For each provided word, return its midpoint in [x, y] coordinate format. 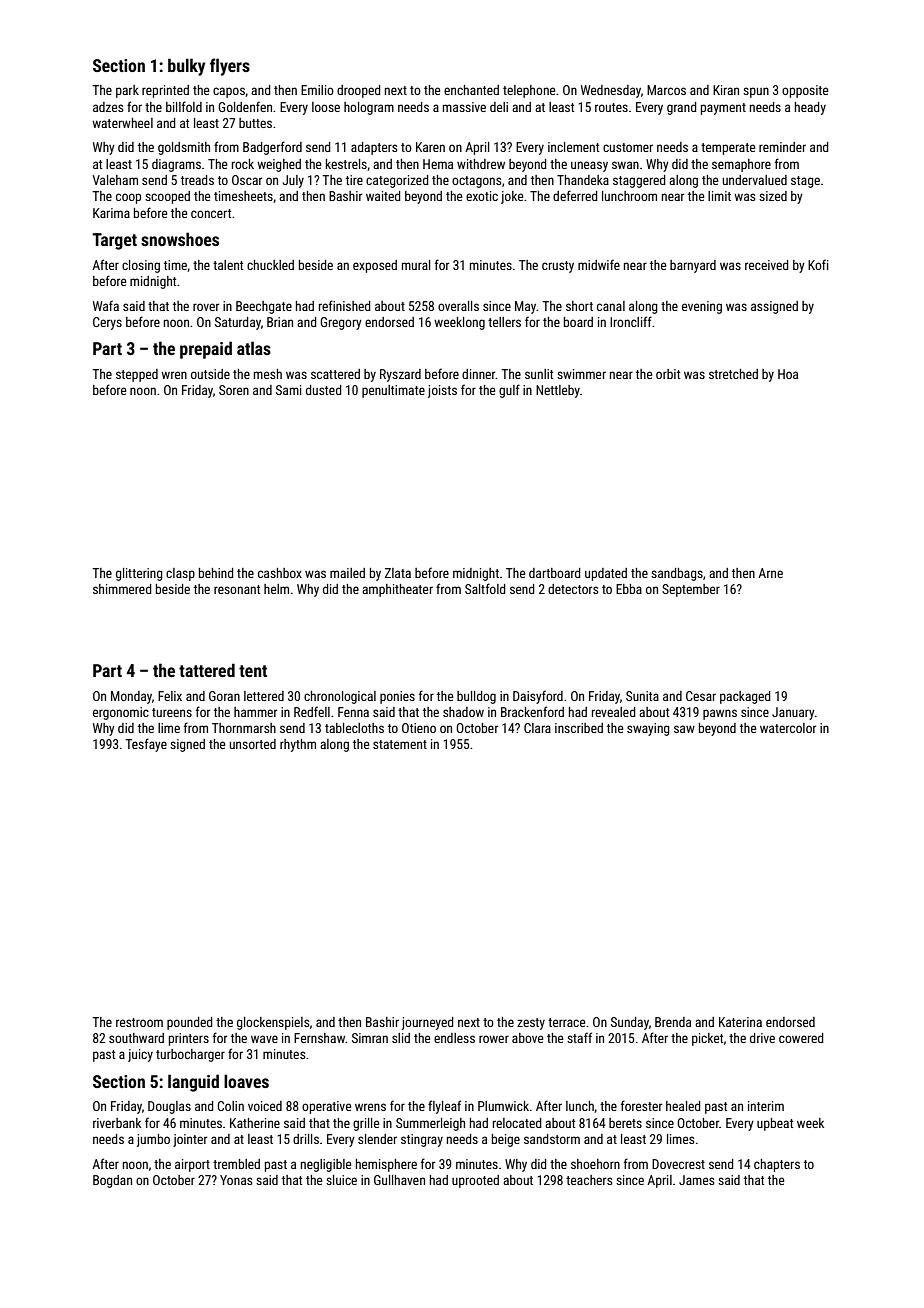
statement [400, 744]
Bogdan [112, 1181]
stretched [733, 374]
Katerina [740, 1022]
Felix [170, 696]
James [696, 1180]
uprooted [475, 1181]
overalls [458, 306]
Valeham [115, 180]
